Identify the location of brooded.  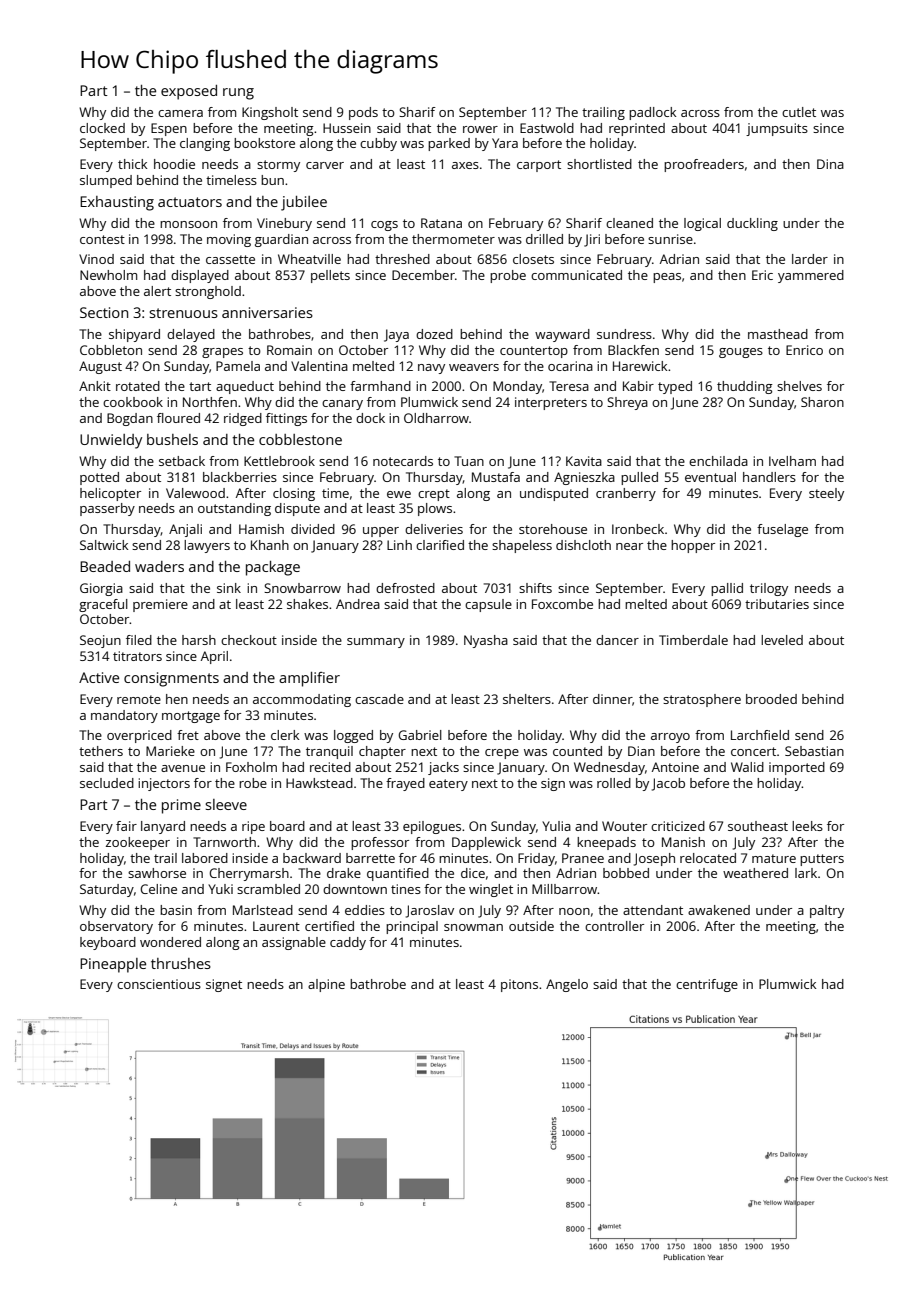
(771, 699).
